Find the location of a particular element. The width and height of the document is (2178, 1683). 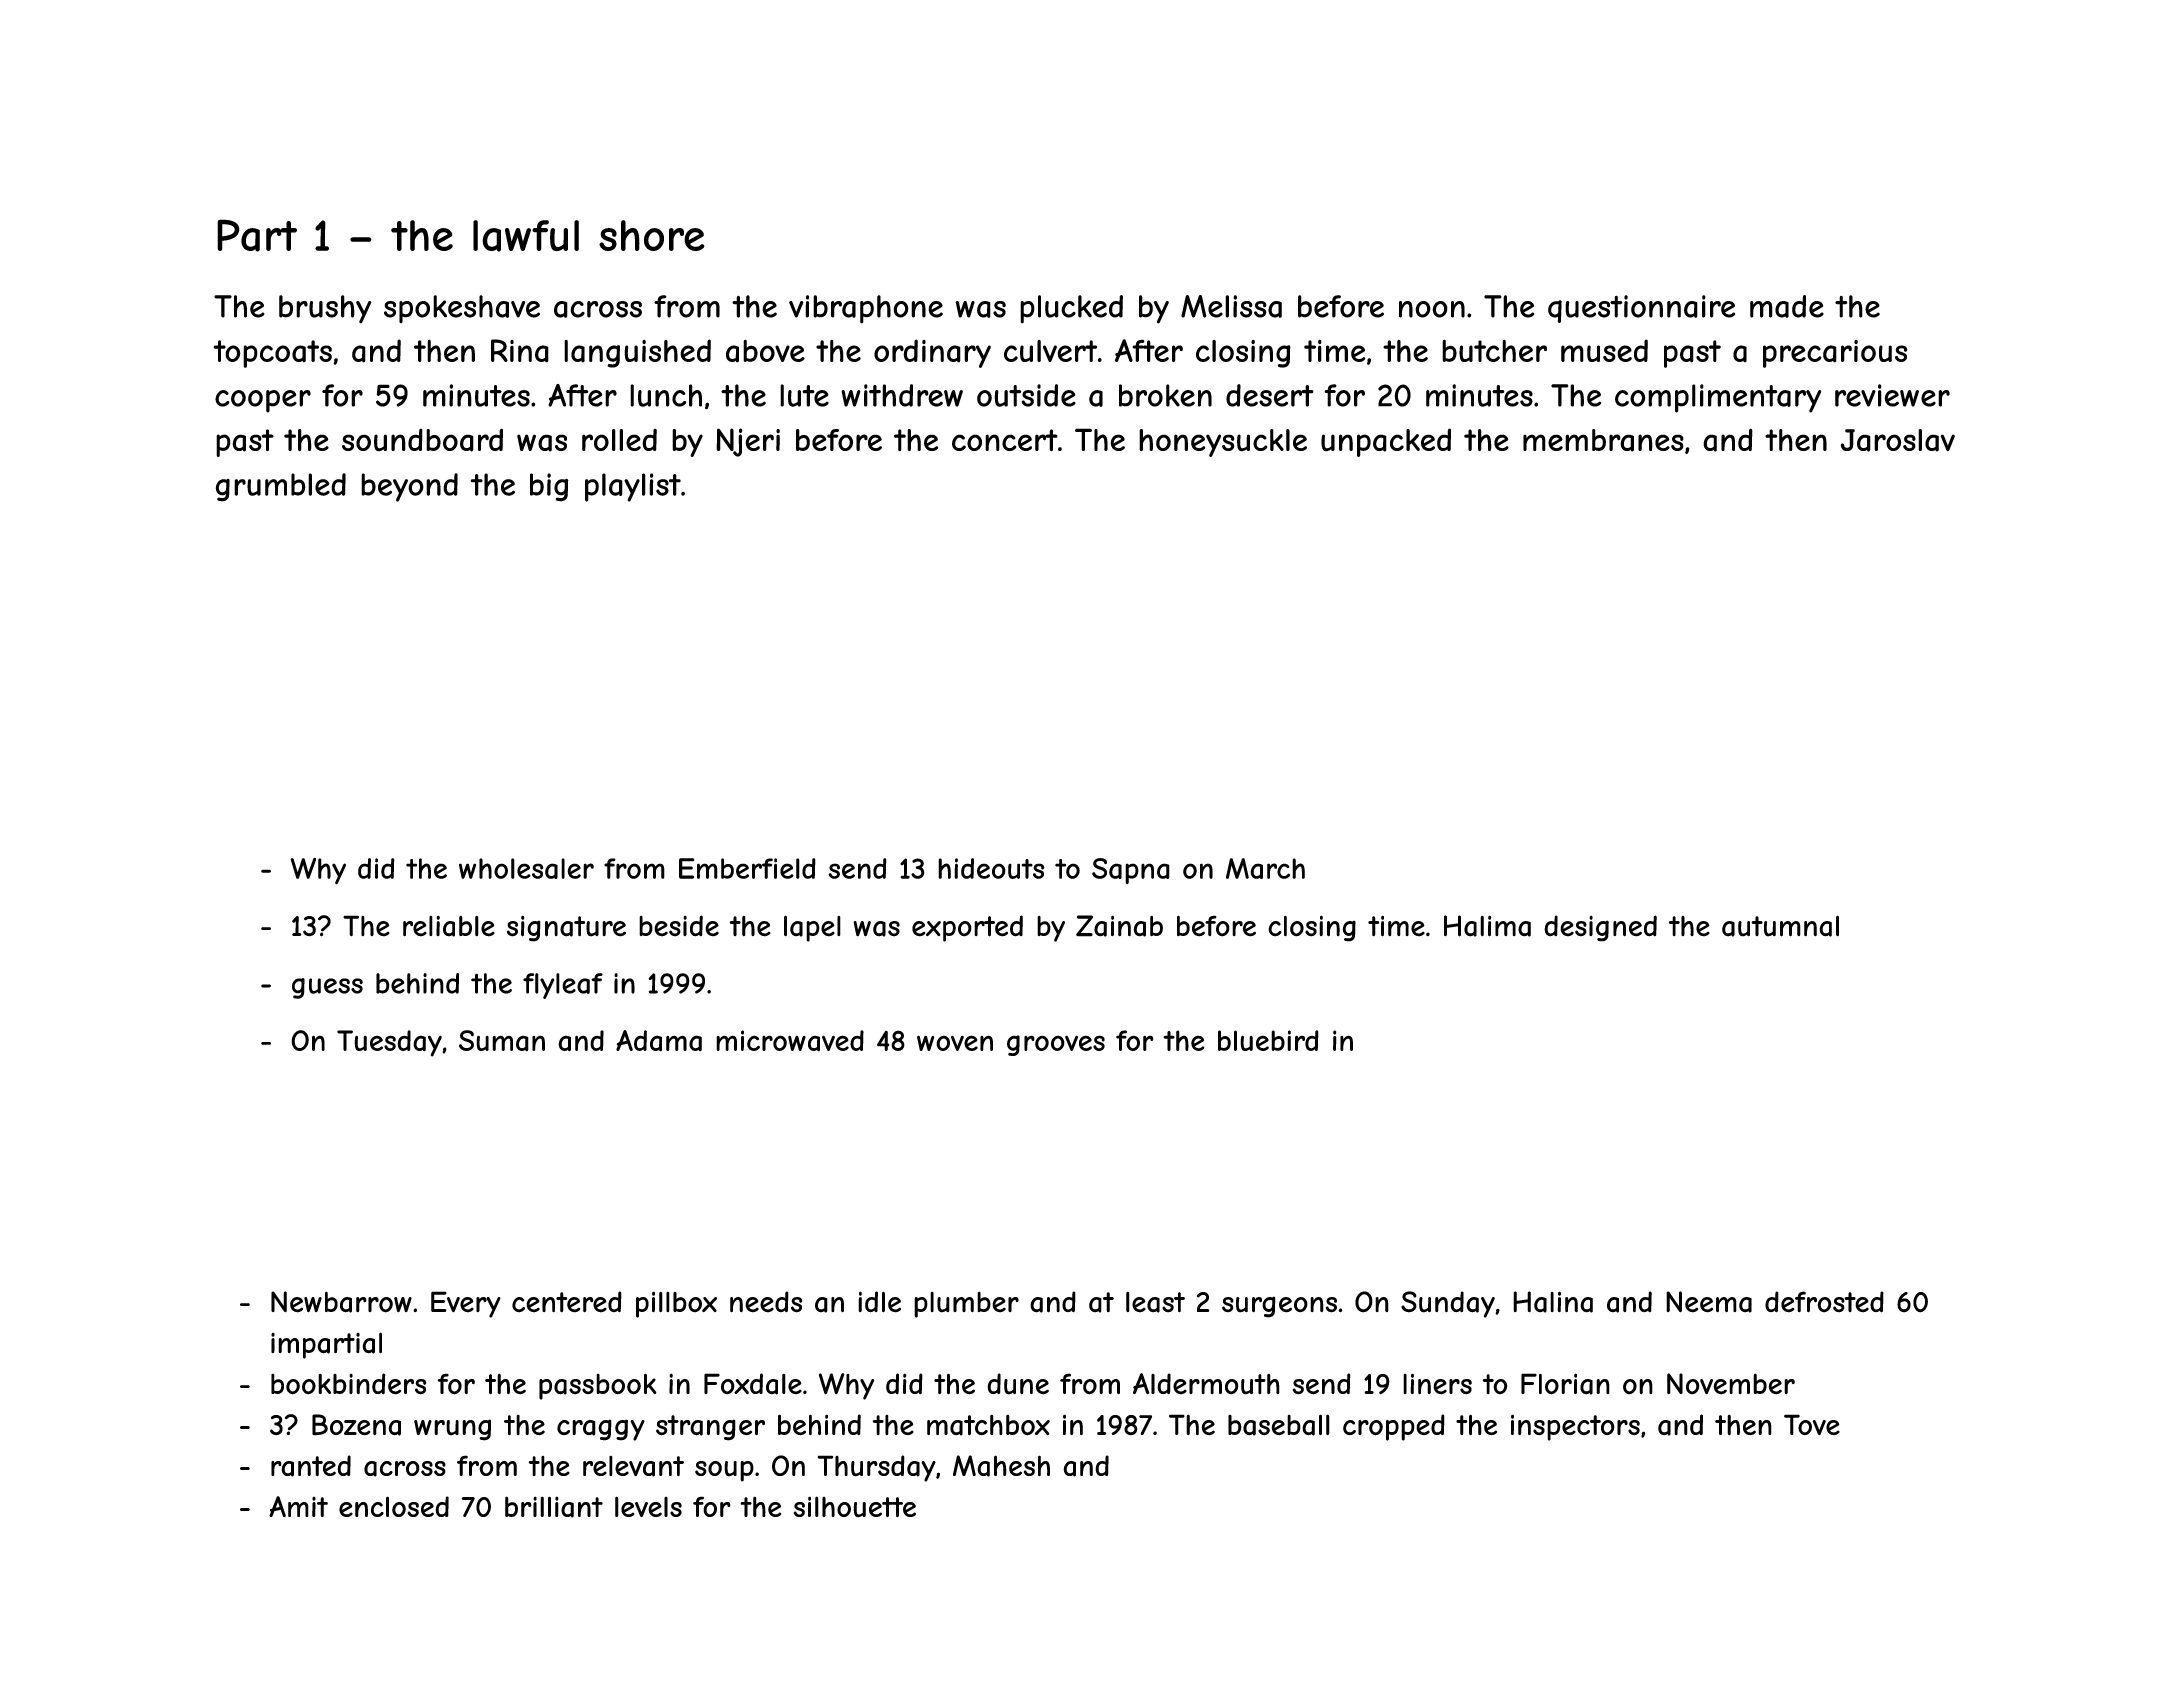

enclosed is located at coordinates (394, 1506).
